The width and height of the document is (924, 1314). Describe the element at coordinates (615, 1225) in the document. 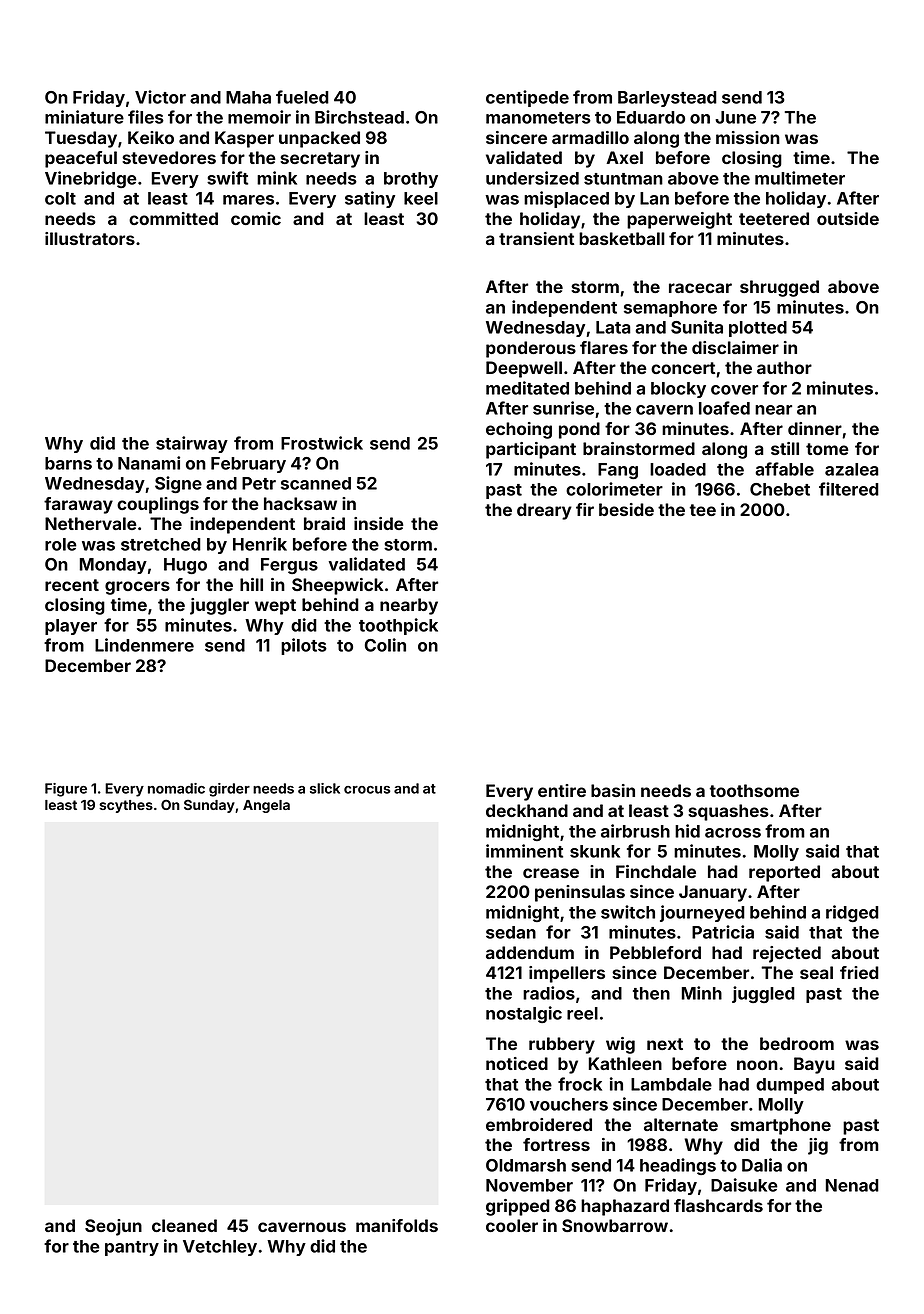

I see `Snowbarrow` at that location.
